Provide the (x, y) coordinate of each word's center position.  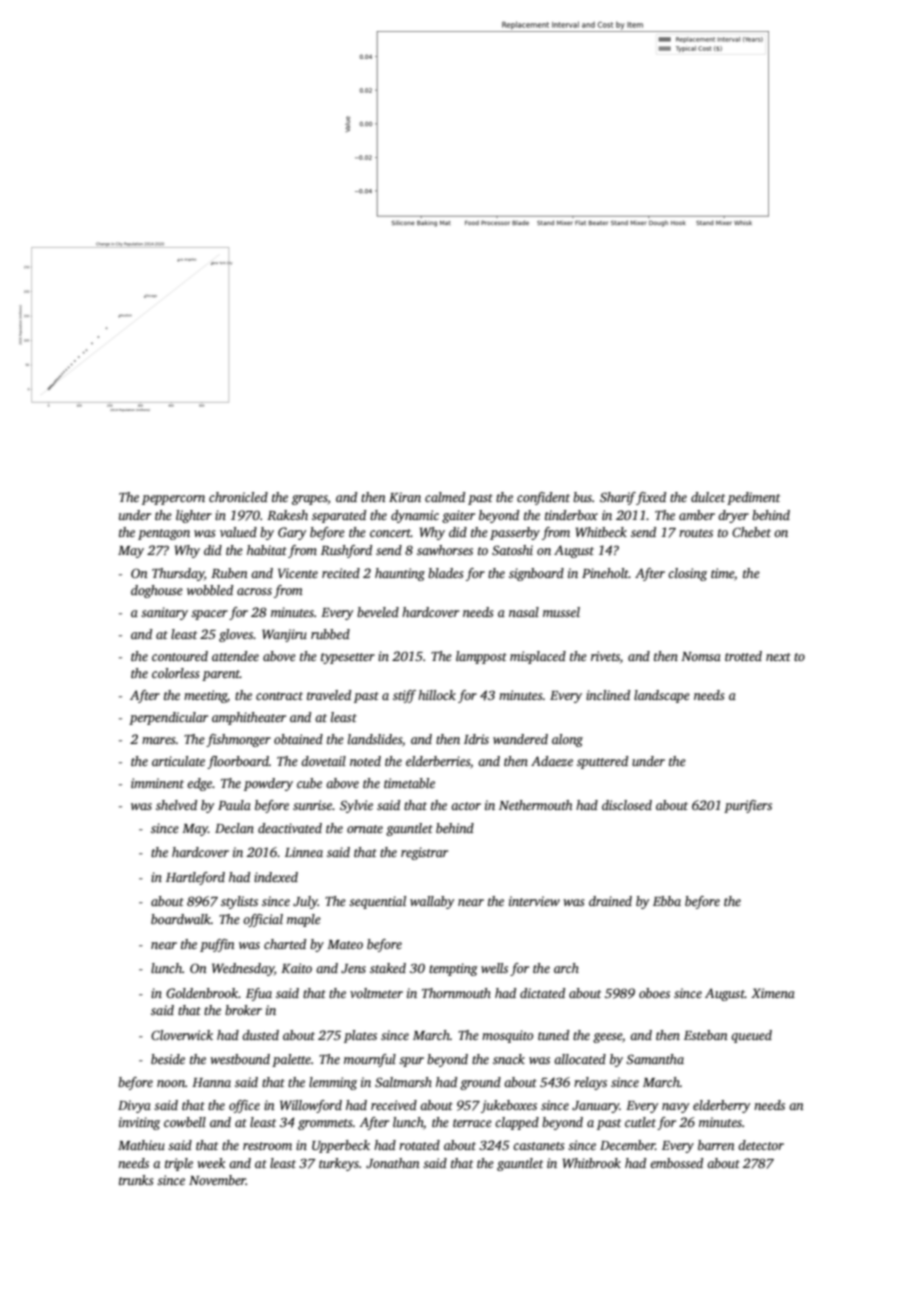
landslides (375, 739)
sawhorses (445, 550)
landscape (662, 696)
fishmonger (238, 740)
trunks (136, 1180)
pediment (753, 498)
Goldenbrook (202, 993)
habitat (267, 550)
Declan (234, 828)
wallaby (432, 902)
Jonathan (393, 1163)
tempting (453, 969)
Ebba (667, 901)
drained (610, 901)
